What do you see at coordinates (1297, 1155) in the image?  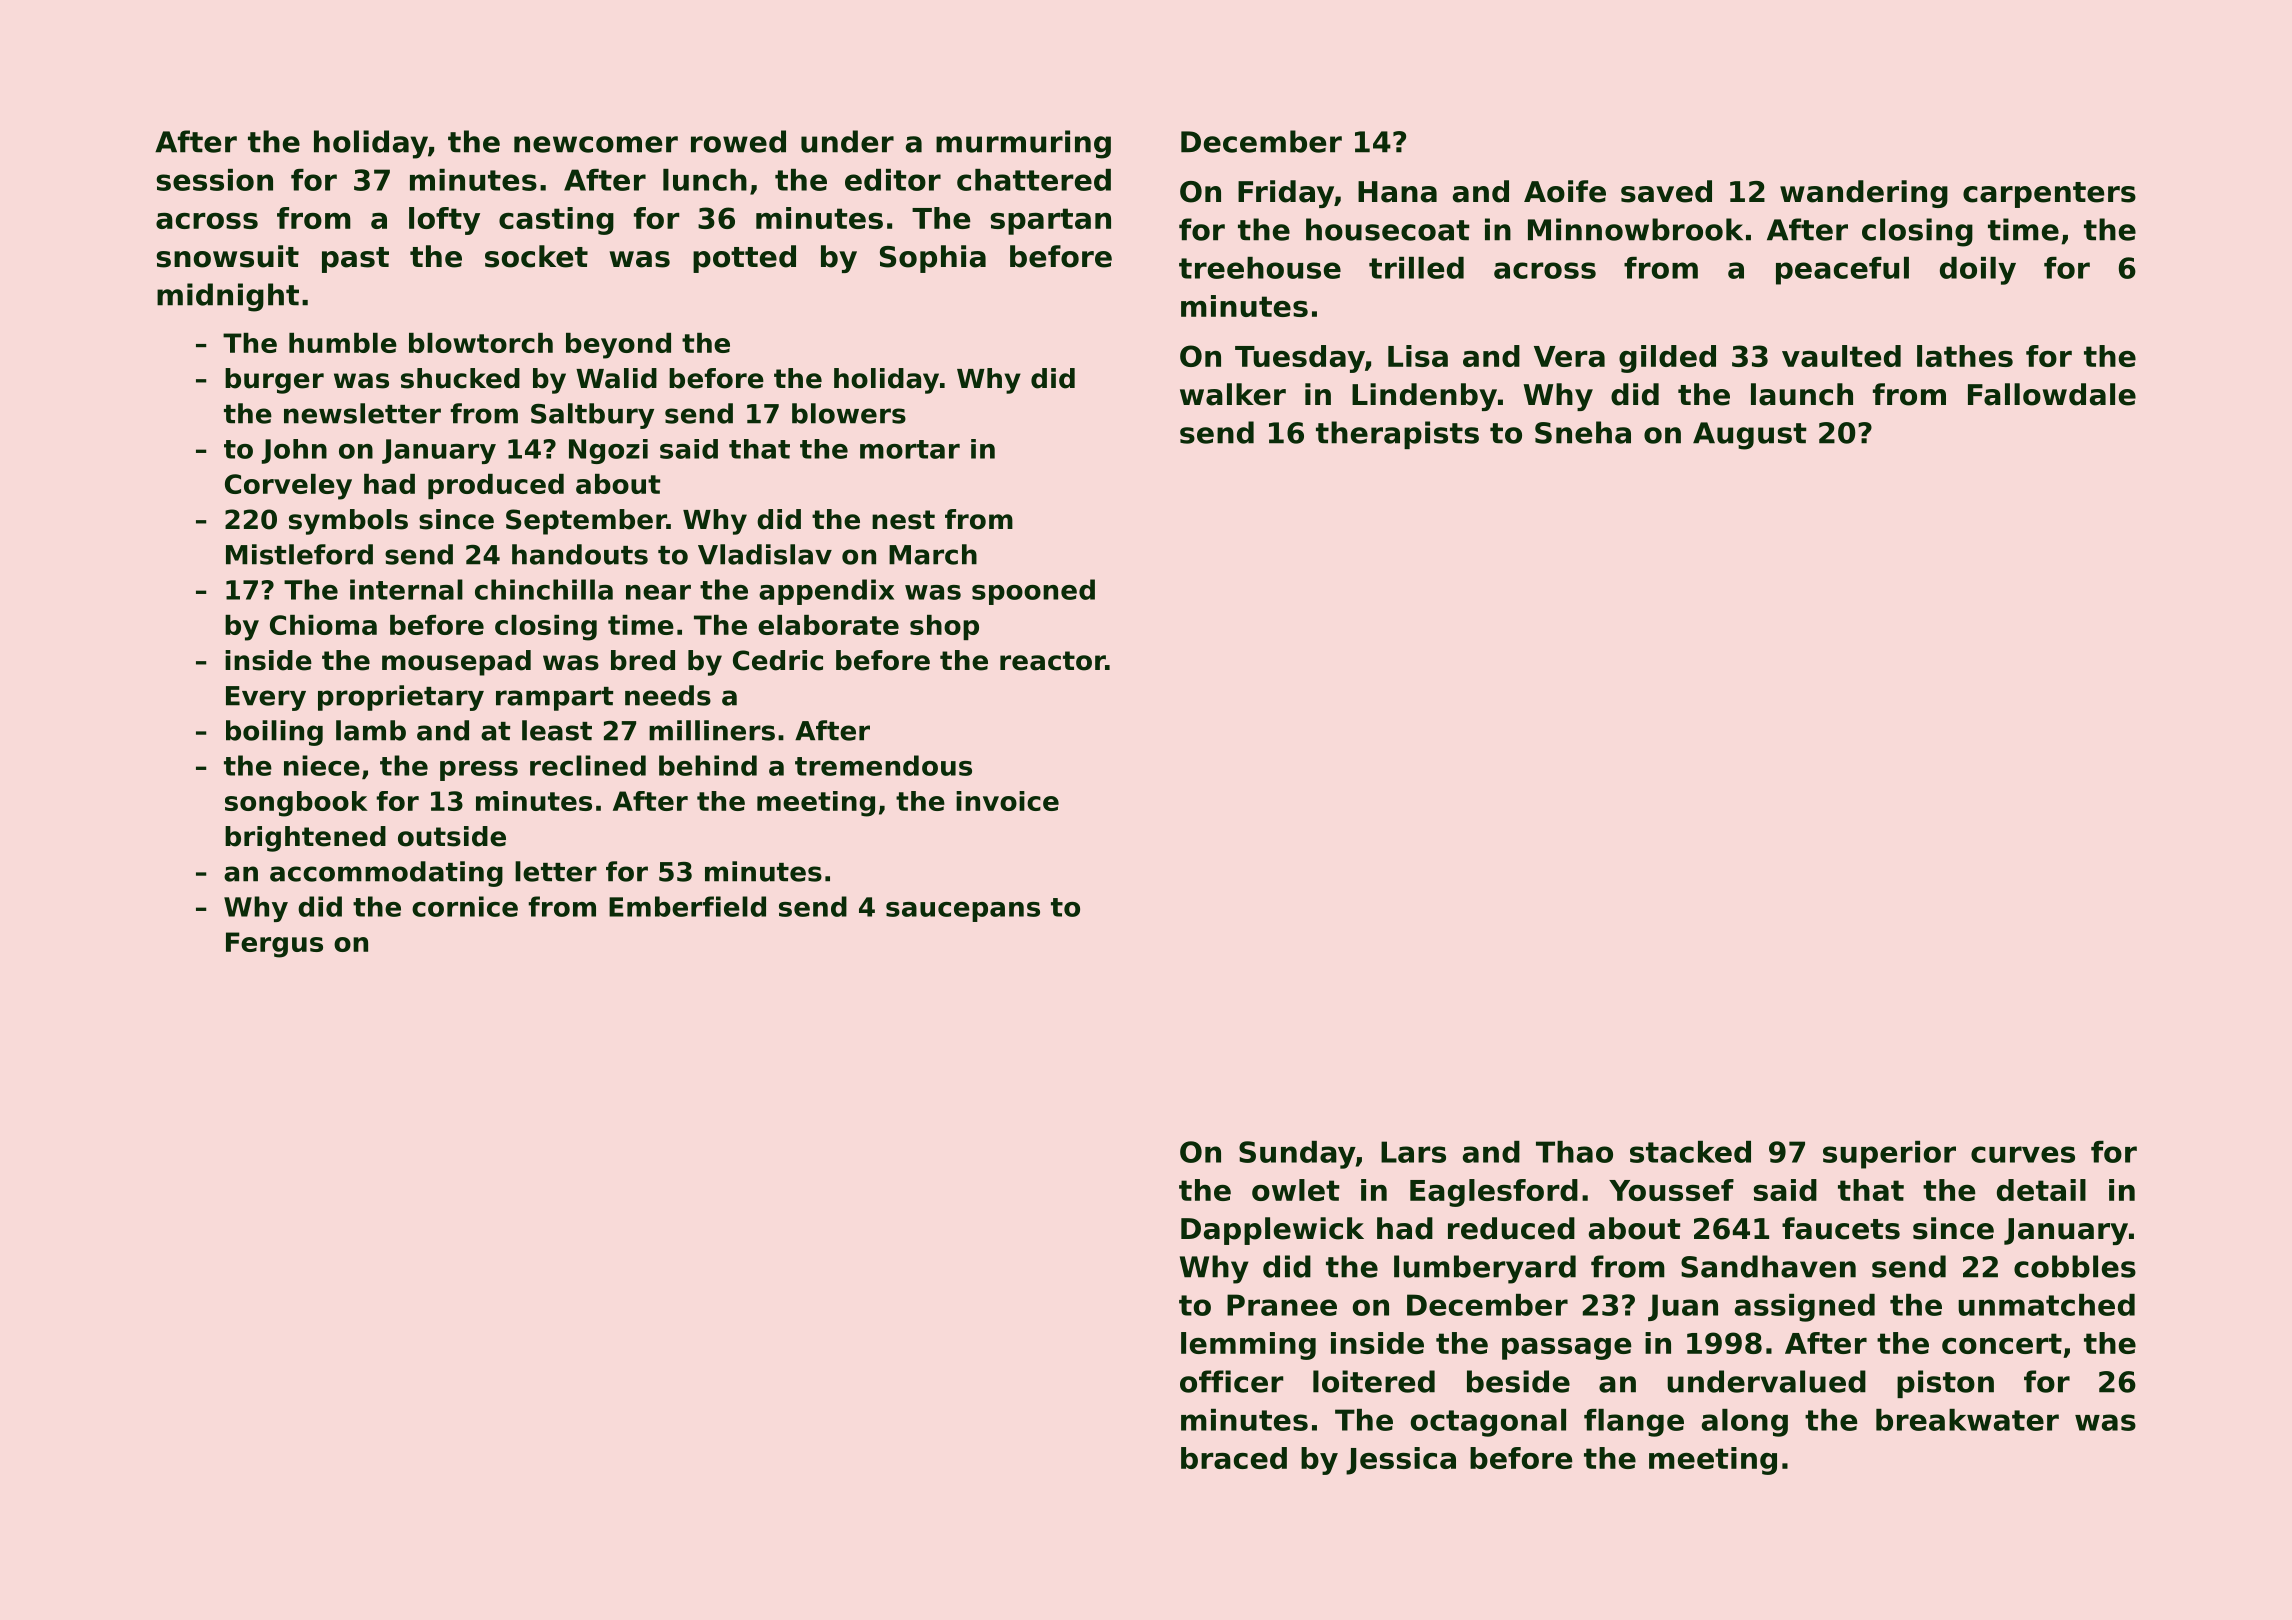 I see `Sunday` at bounding box center [1297, 1155].
